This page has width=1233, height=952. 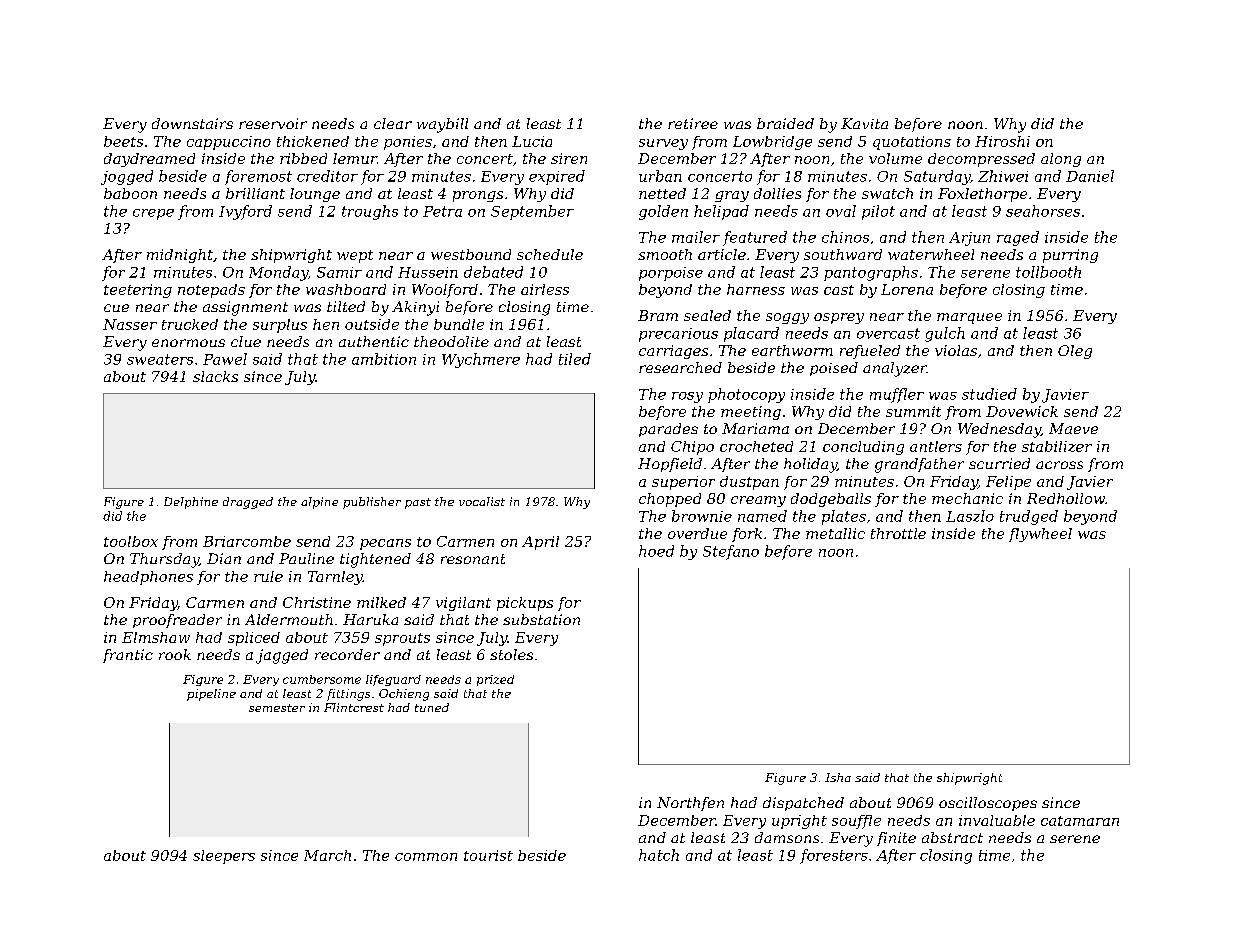 I want to click on retiree, so click(x=693, y=123).
